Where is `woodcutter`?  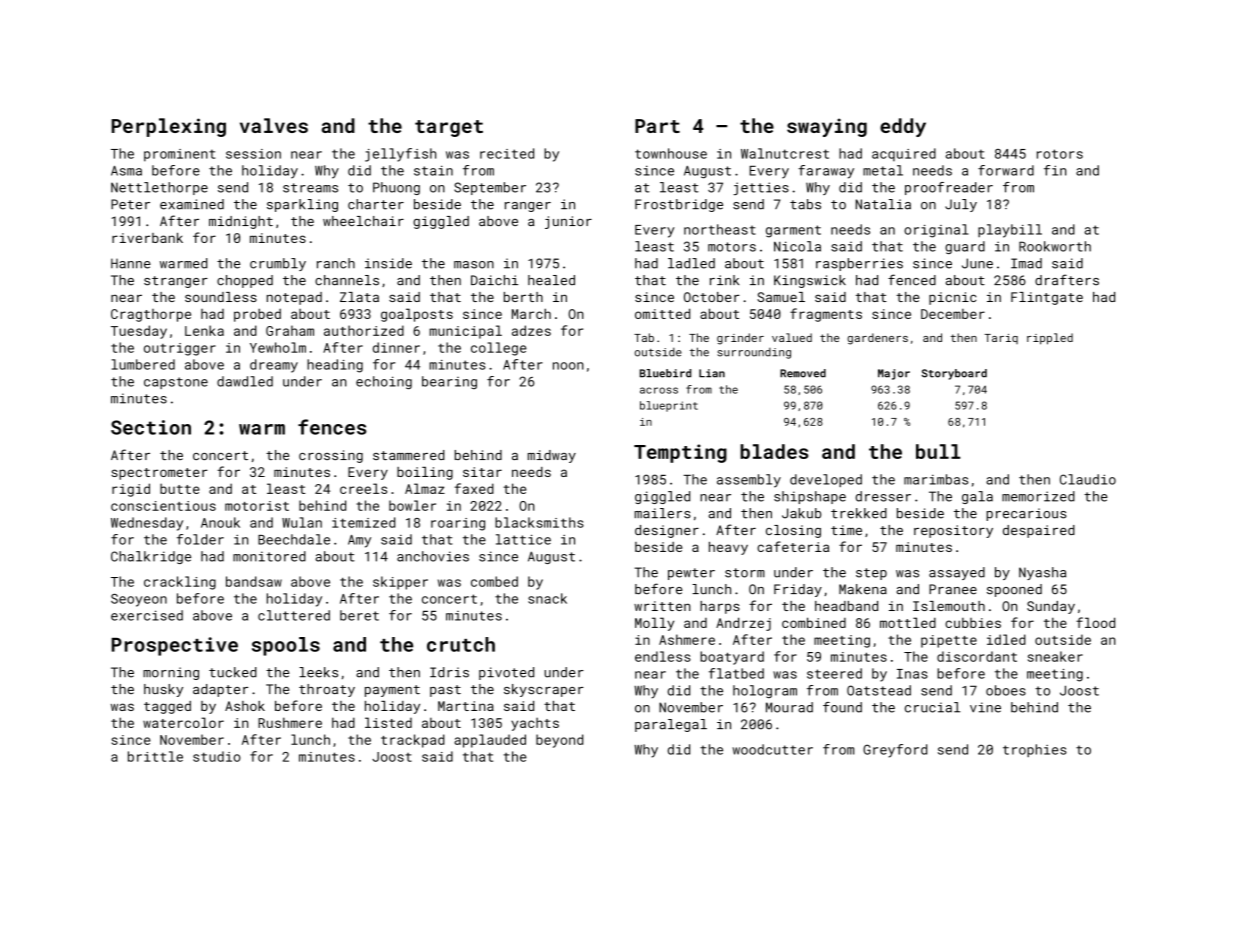
woodcutter is located at coordinates (772, 749).
